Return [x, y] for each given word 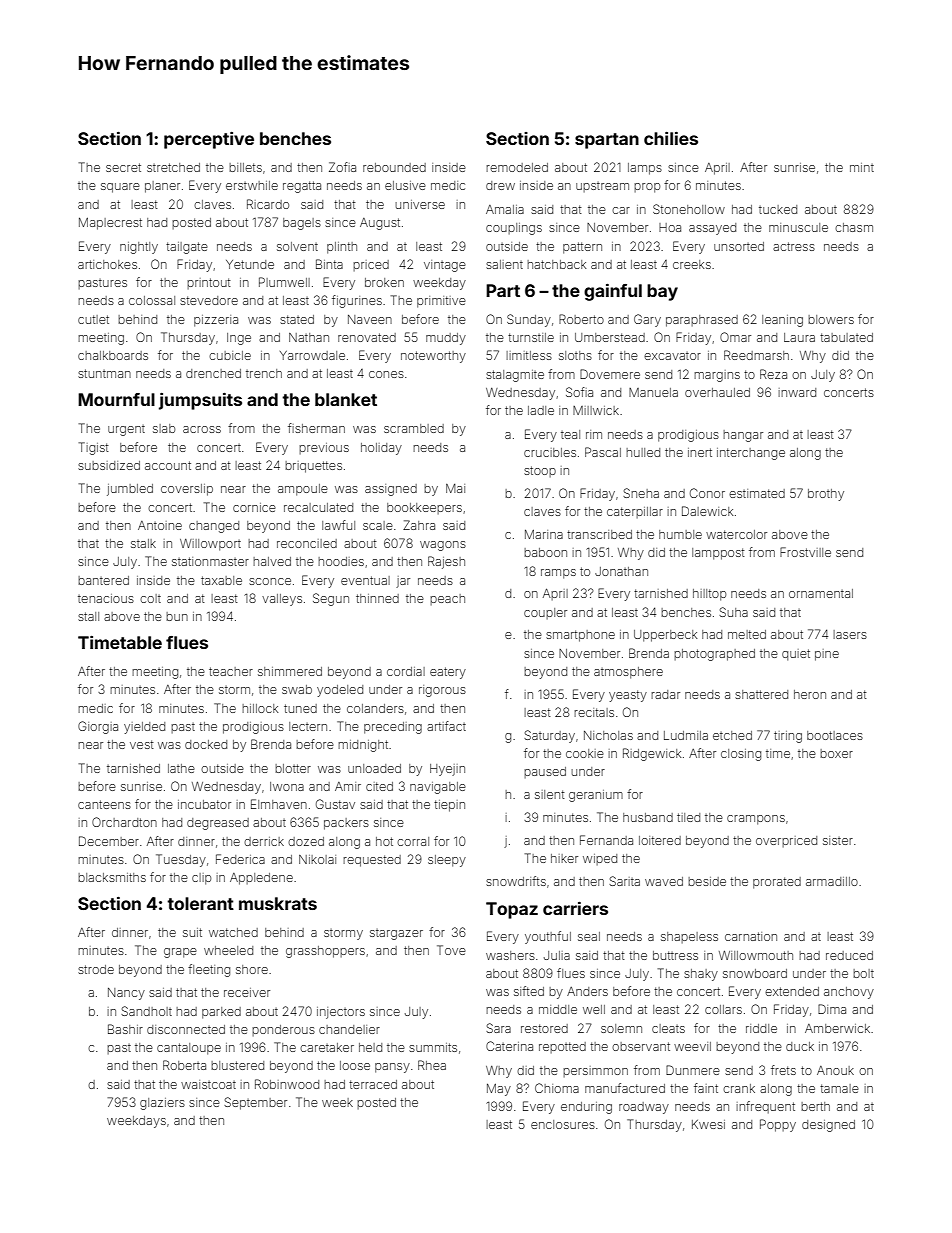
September [255, 1103]
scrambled [414, 428]
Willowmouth [756, 955]
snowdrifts [516, 881]
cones [386, 374]
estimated [757, 493]
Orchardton [124, 822]
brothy [826, 495]
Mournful [116, 399]
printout [209, 283]
